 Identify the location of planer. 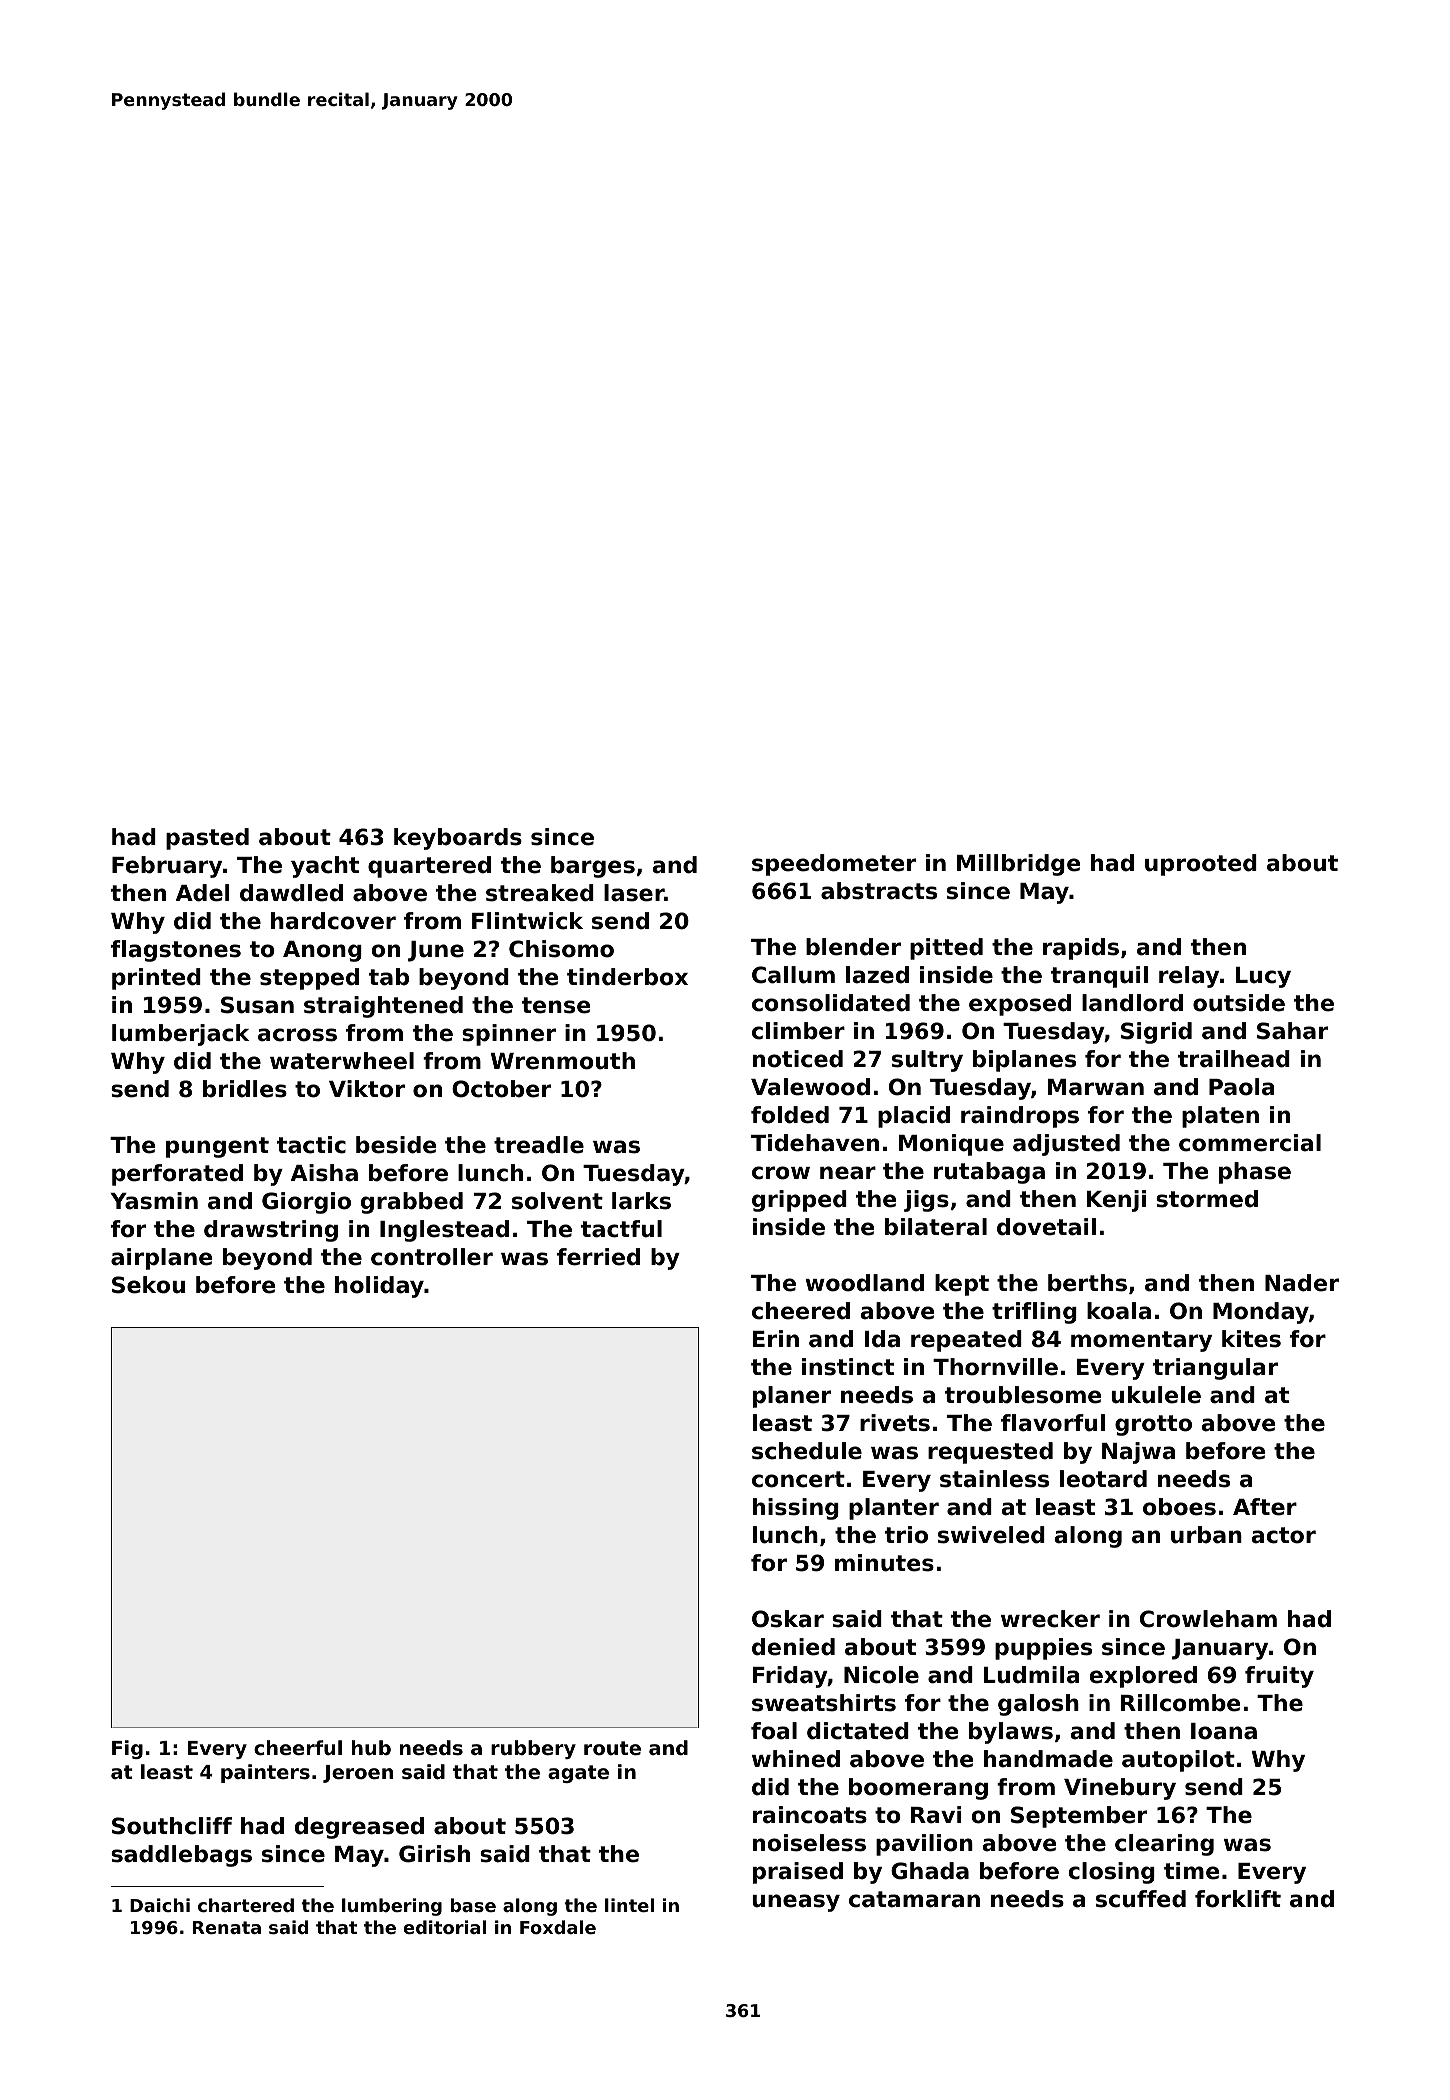
(792, 1397).
